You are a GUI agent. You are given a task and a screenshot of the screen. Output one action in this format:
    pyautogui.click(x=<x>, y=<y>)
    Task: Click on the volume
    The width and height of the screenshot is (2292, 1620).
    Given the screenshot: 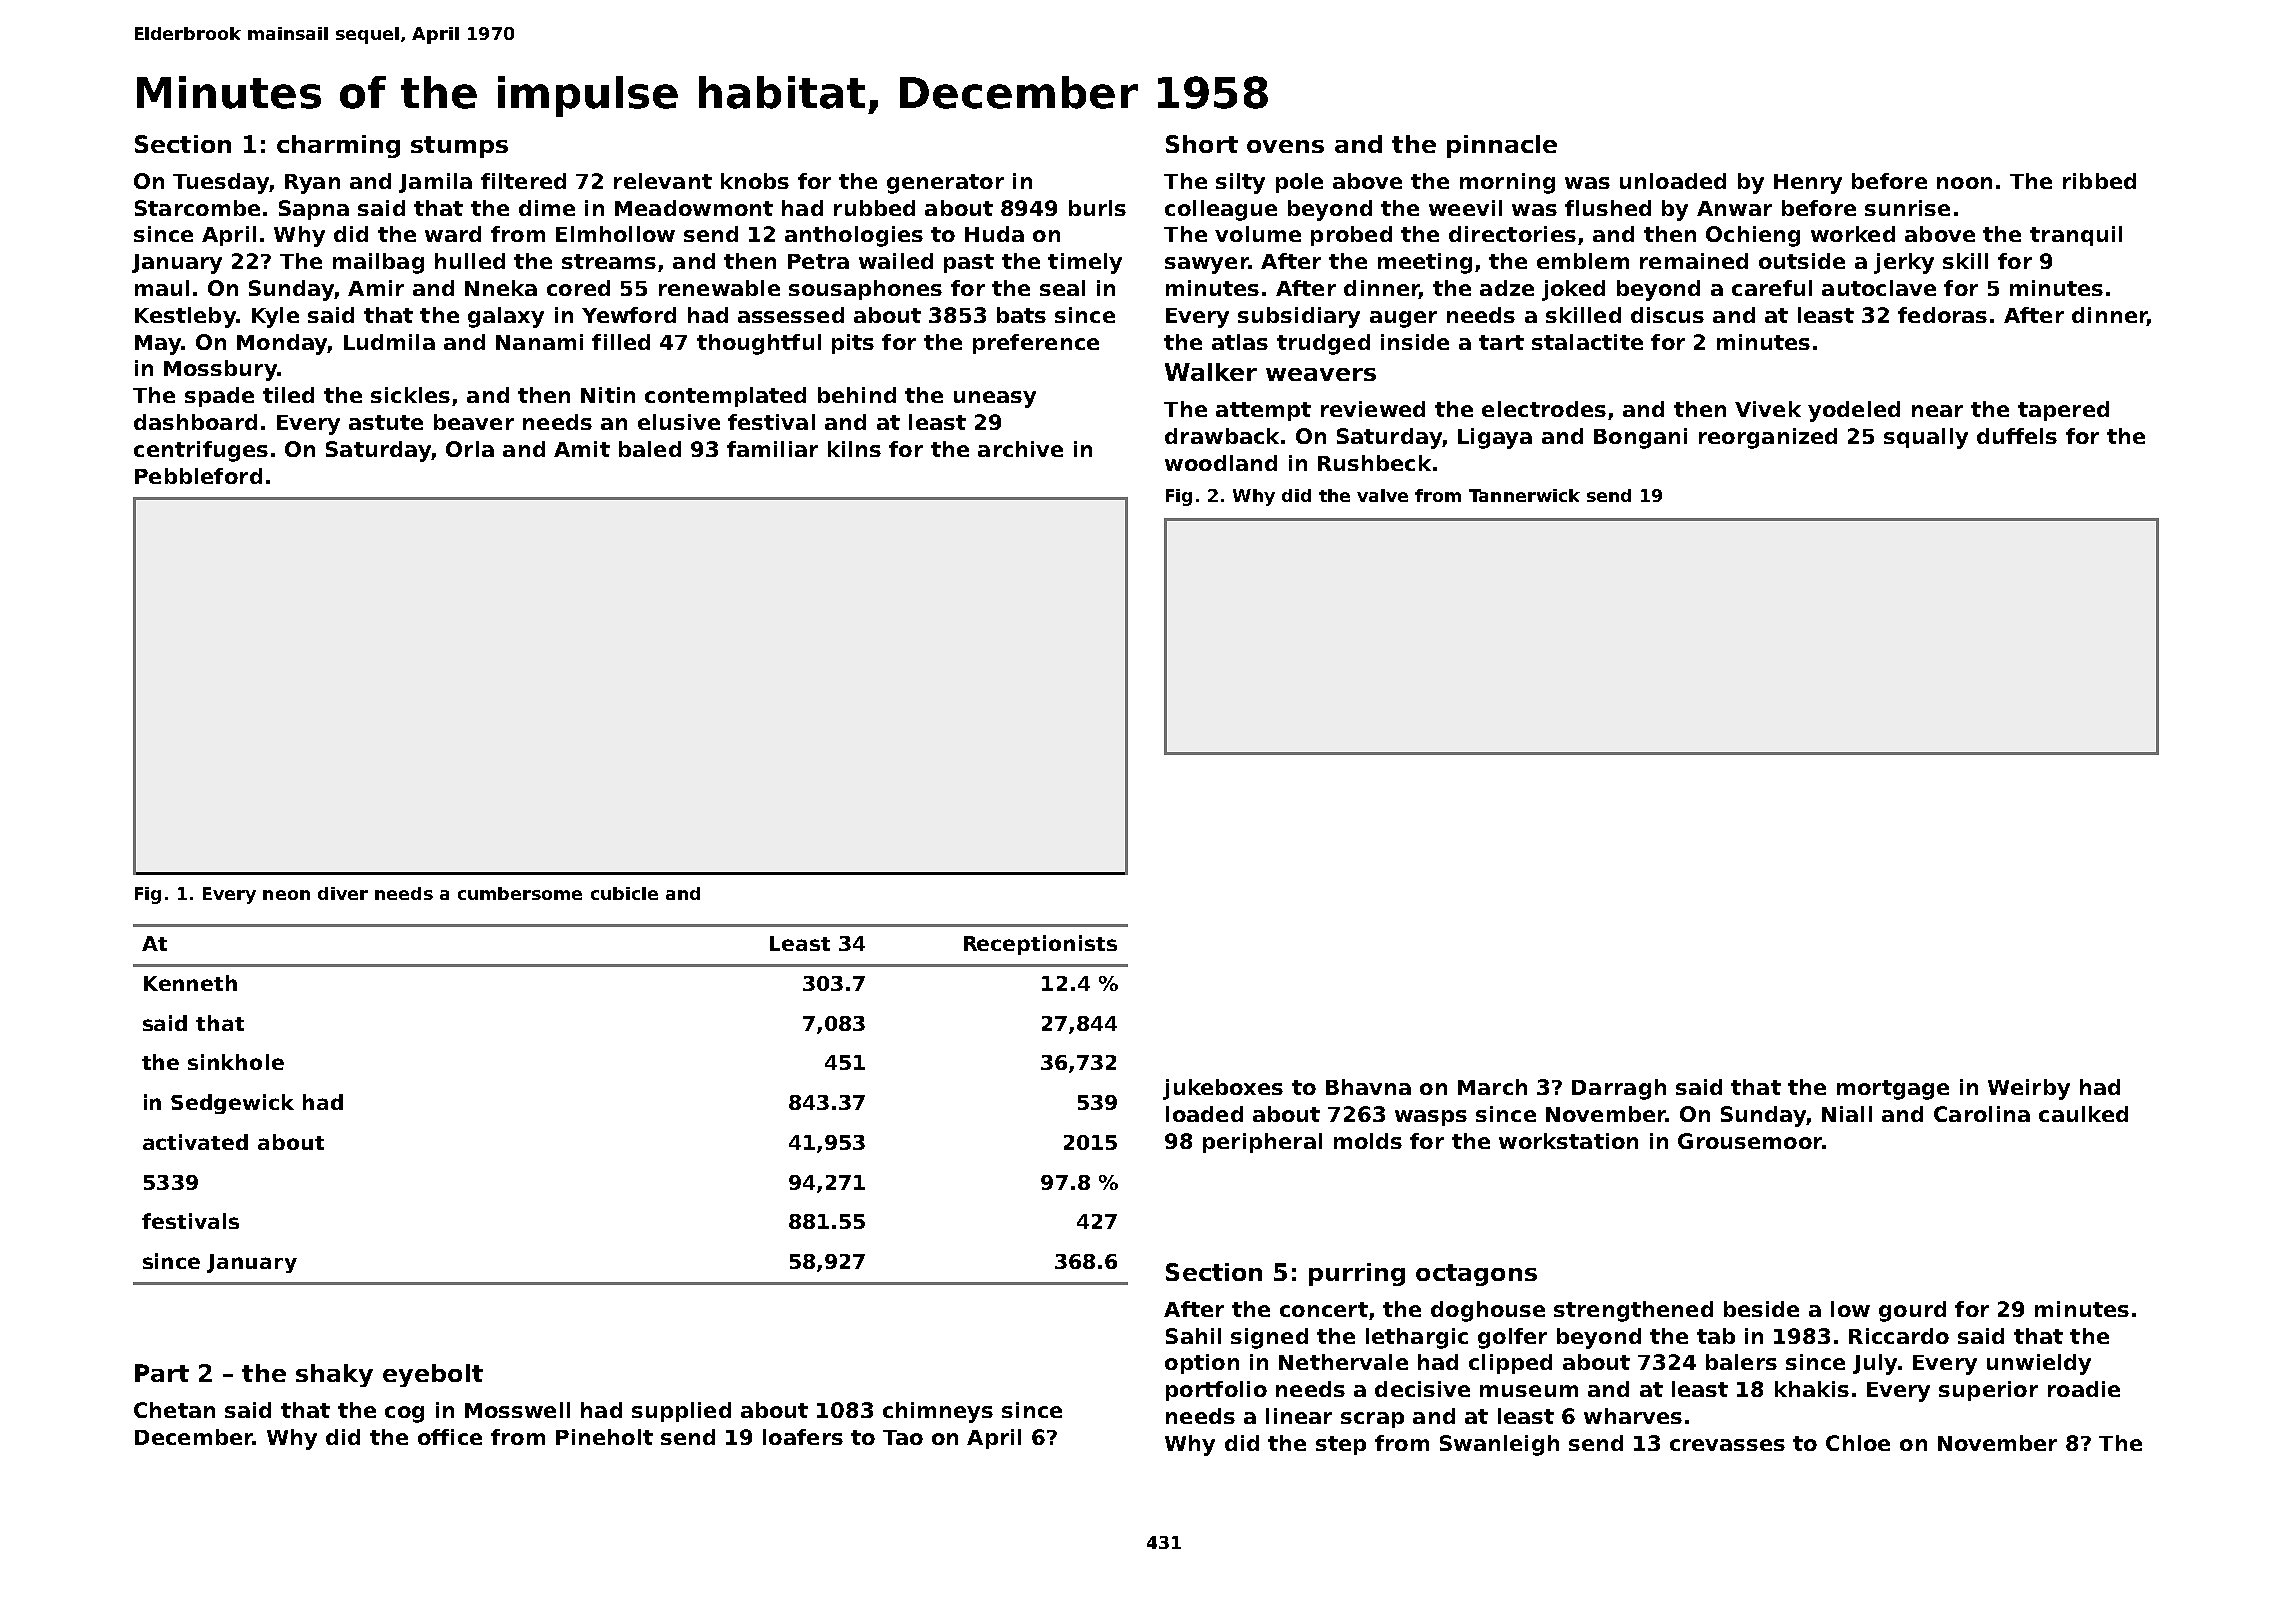 What is the action you would take?
    pyautogui.click(x=1258, y=234)
